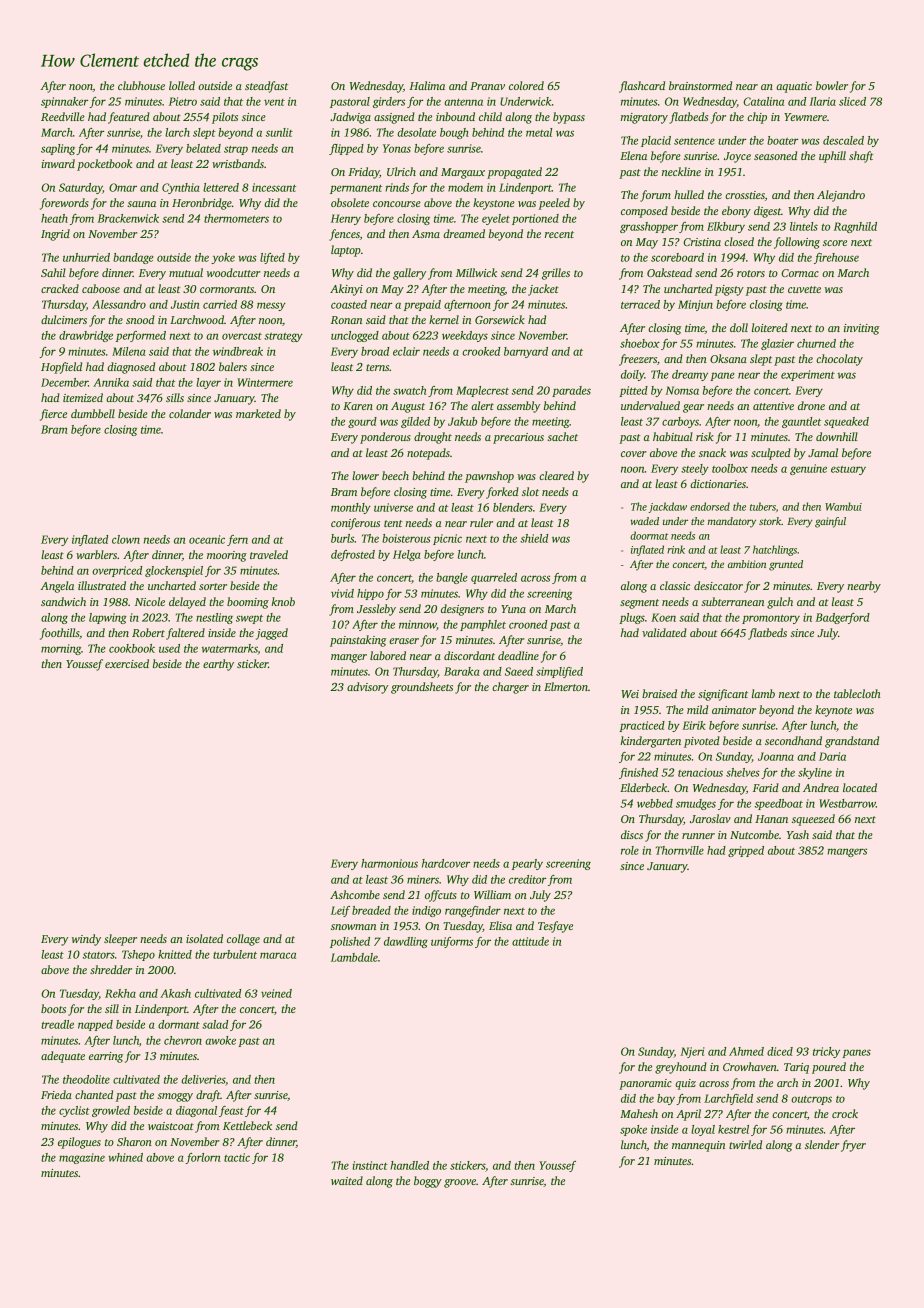 This screenshot has width=924, height=1308. Describe the element at coordinates (832, 85) in the screenshot. I see `bowler` at that location.
